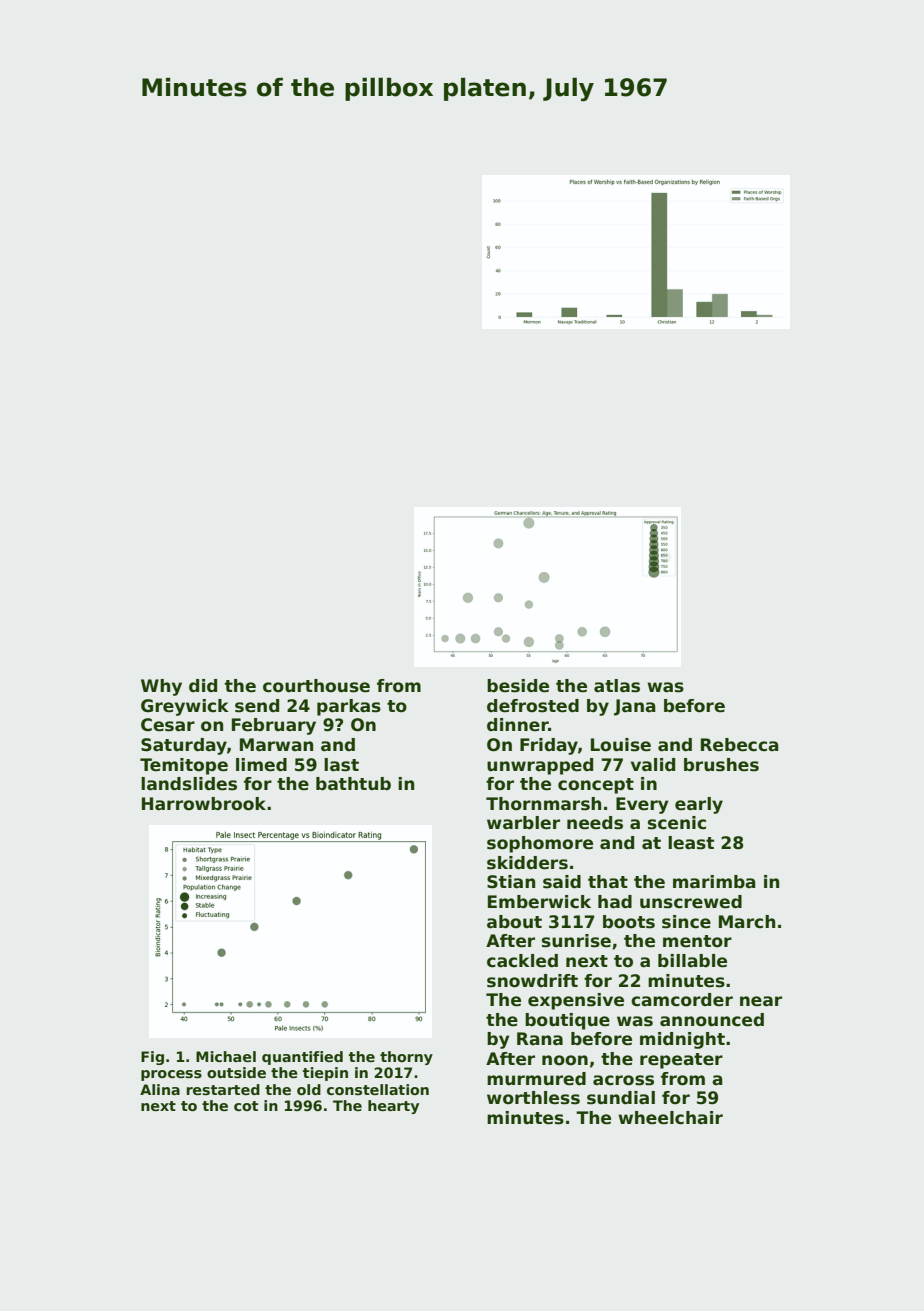 This image has height=1311, width=924. I want to click on Rebecca, so click(740, 745).
